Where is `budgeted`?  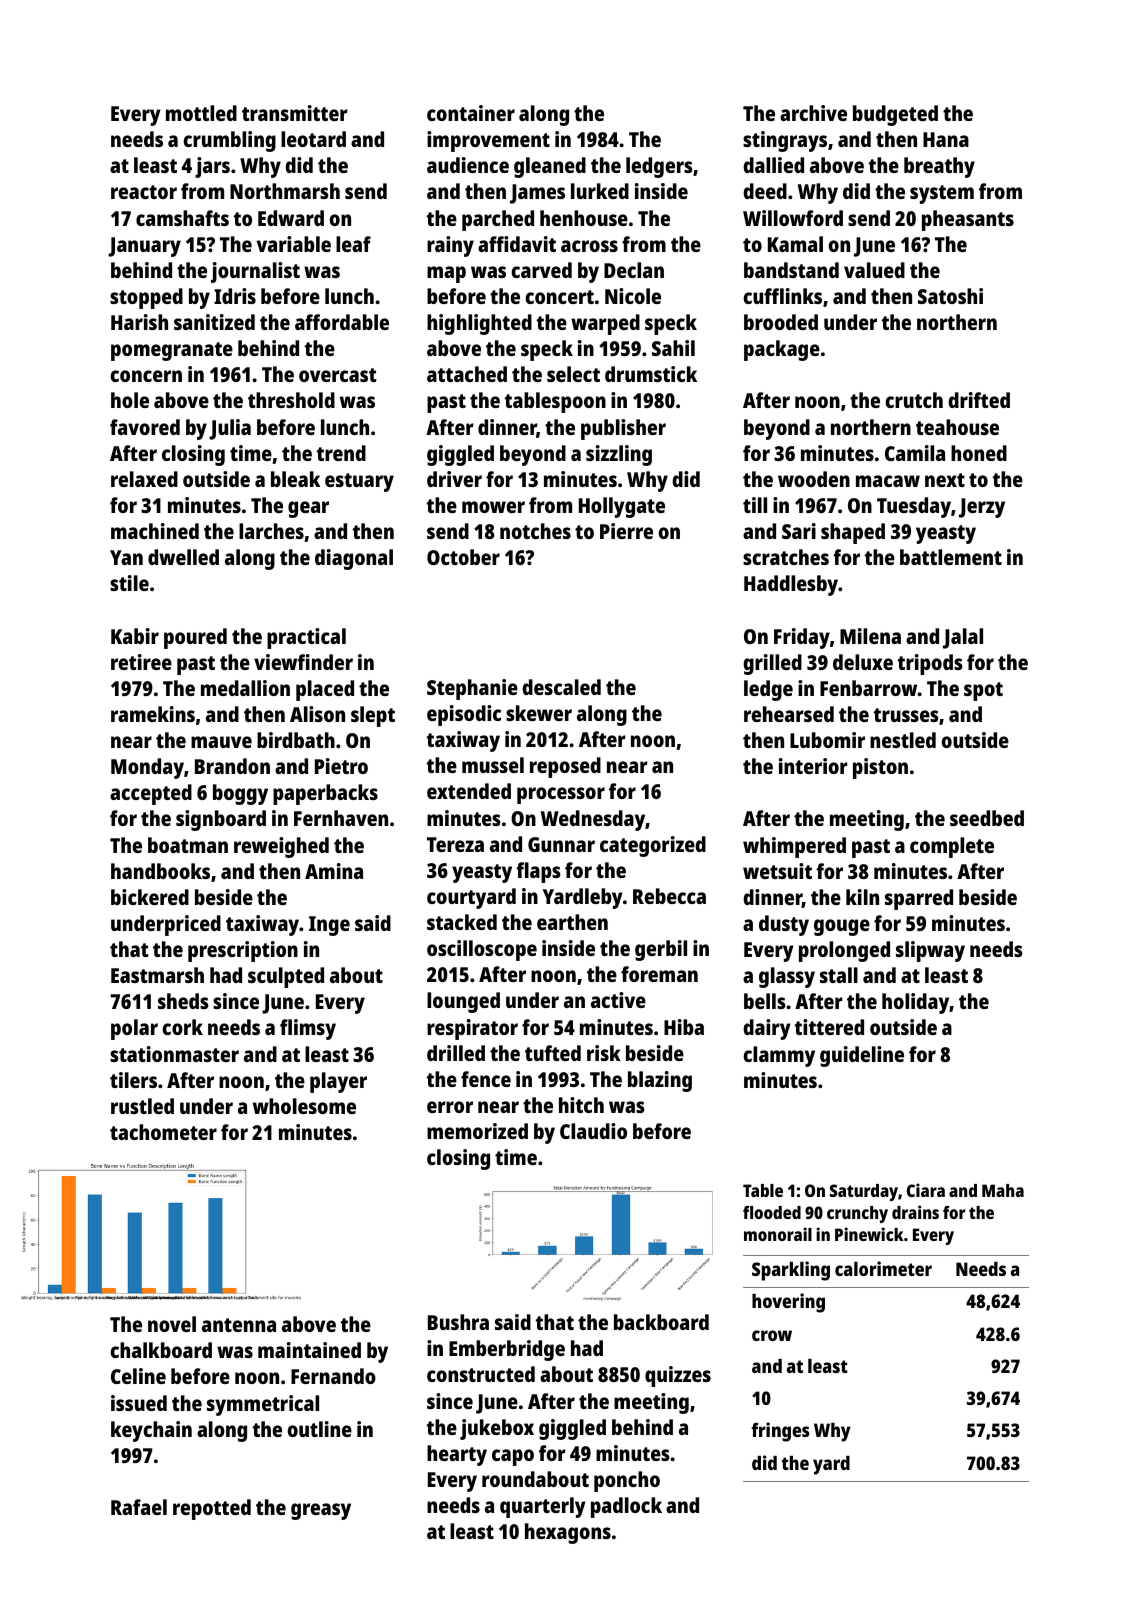 budgeted is located at coordinates (895, 115).
